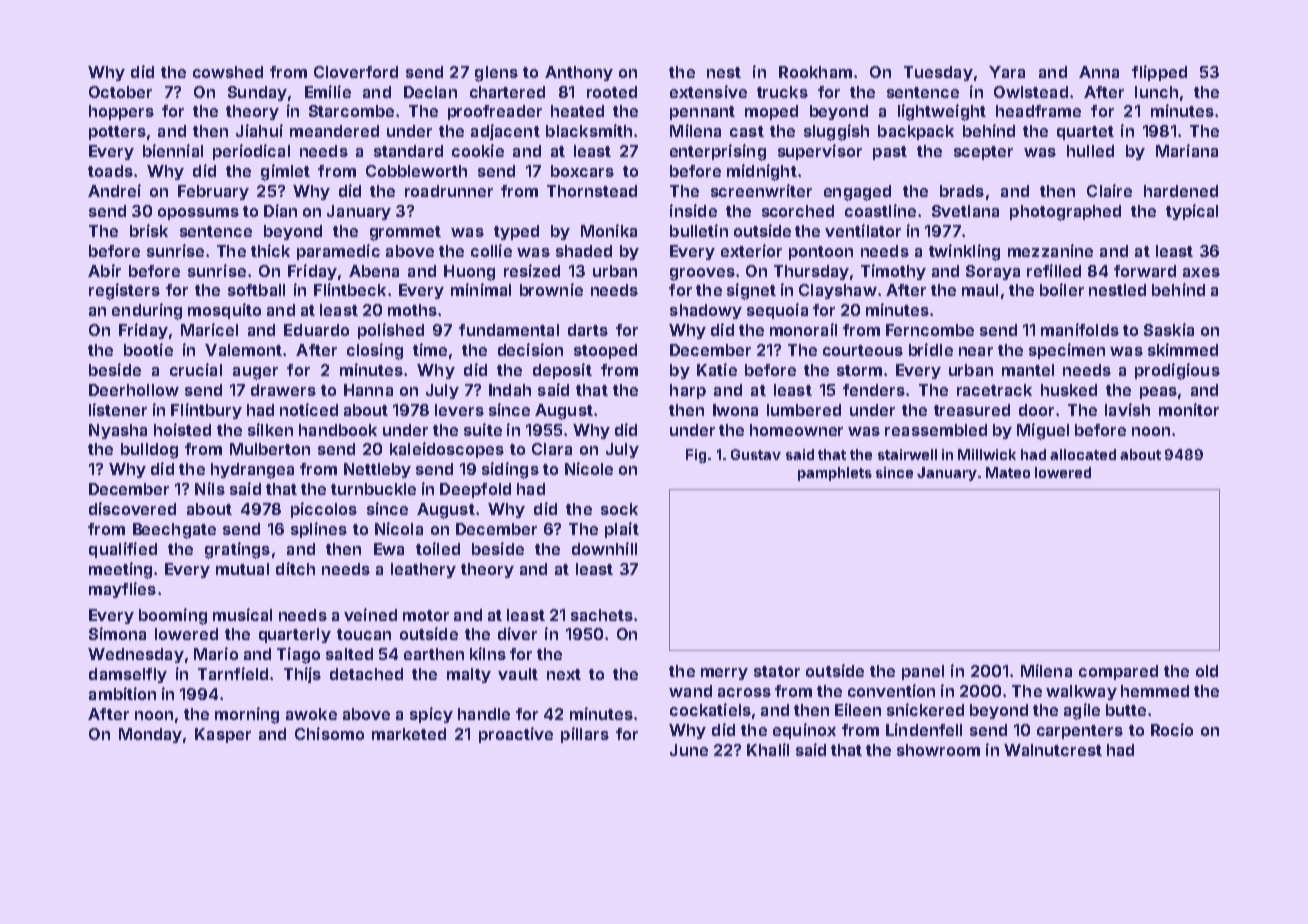 This screenshot has height=924, width=1308. I want to click on husked, so click(1069, 390).
